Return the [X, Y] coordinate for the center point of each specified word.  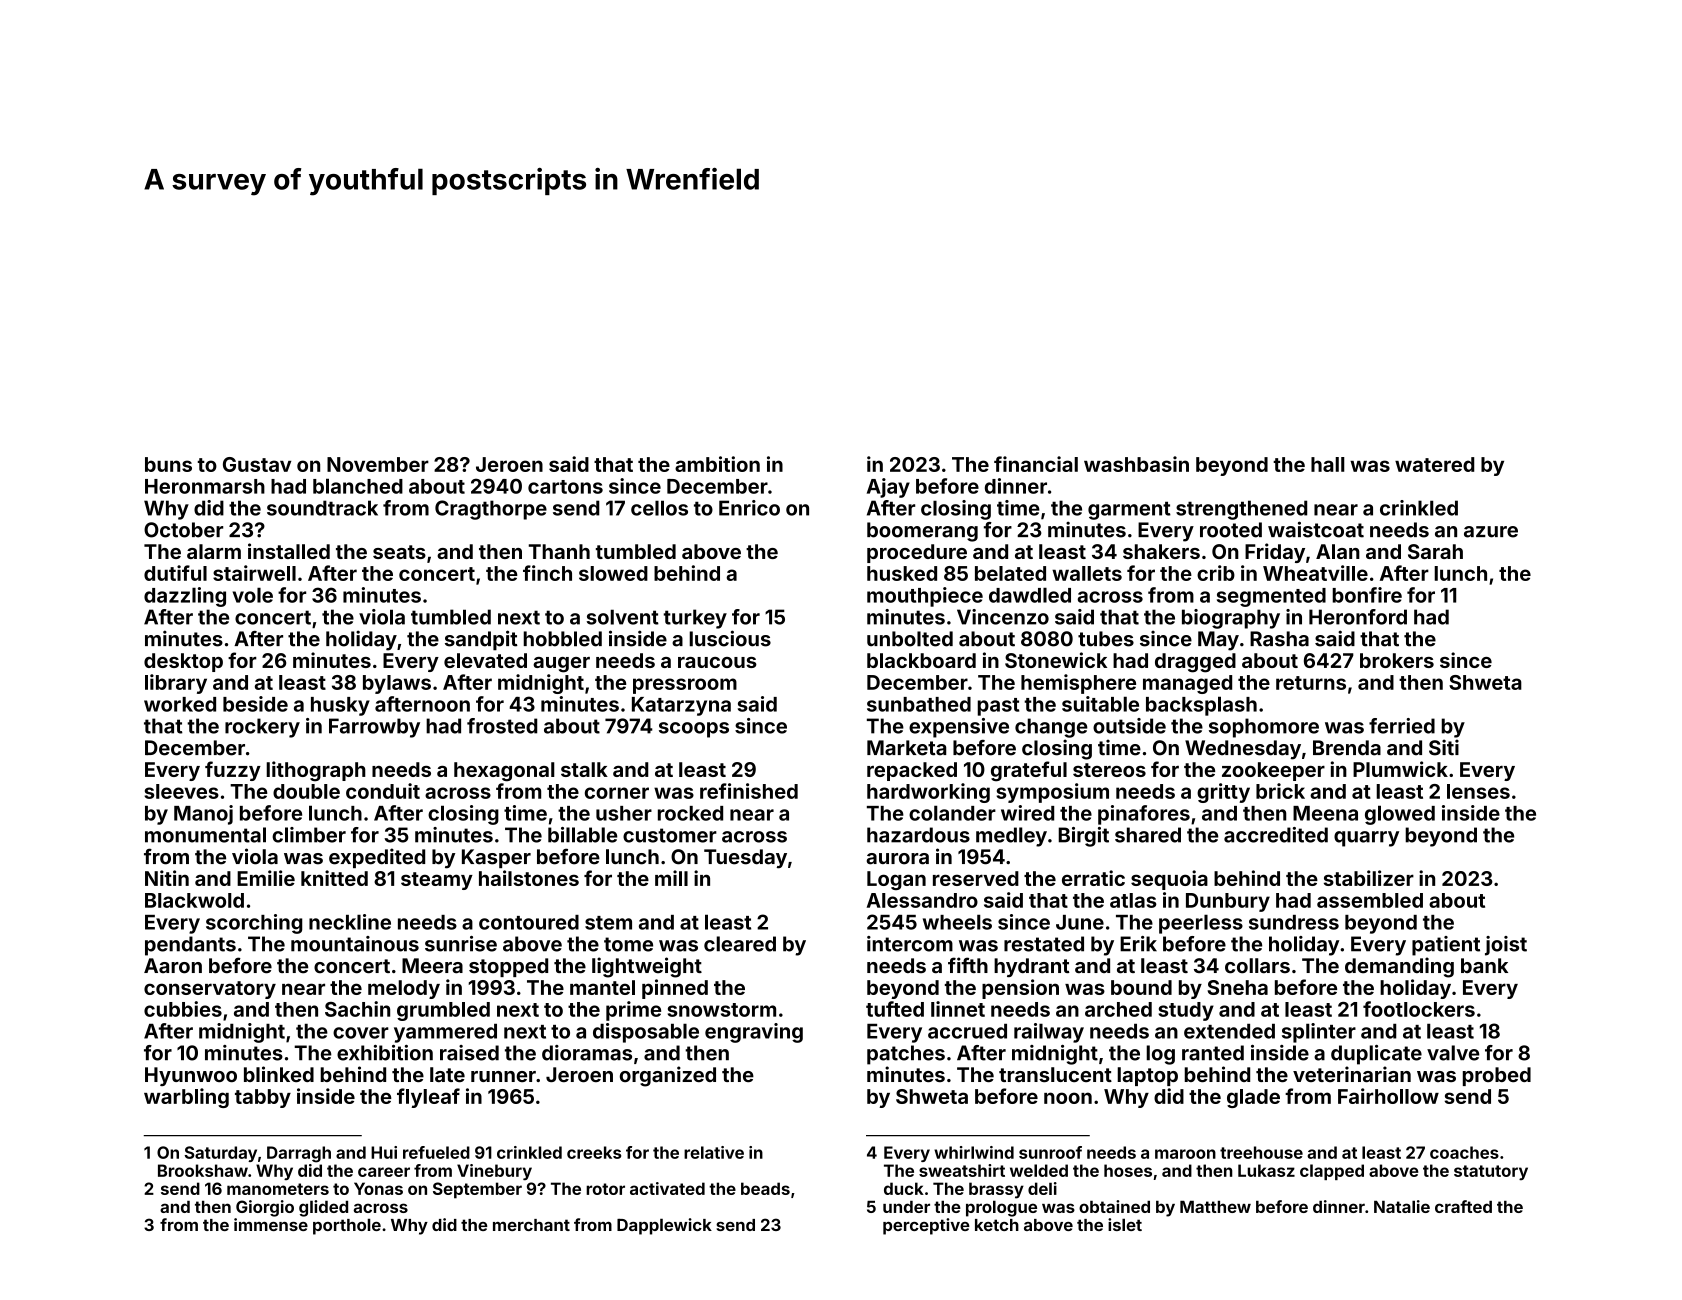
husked [902, 573]
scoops [694, 730]
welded [1039, 1170]
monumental [205, 835]
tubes [1106, 639]
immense [271, 1224]
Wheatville [1315, 573]
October [183, 530]
